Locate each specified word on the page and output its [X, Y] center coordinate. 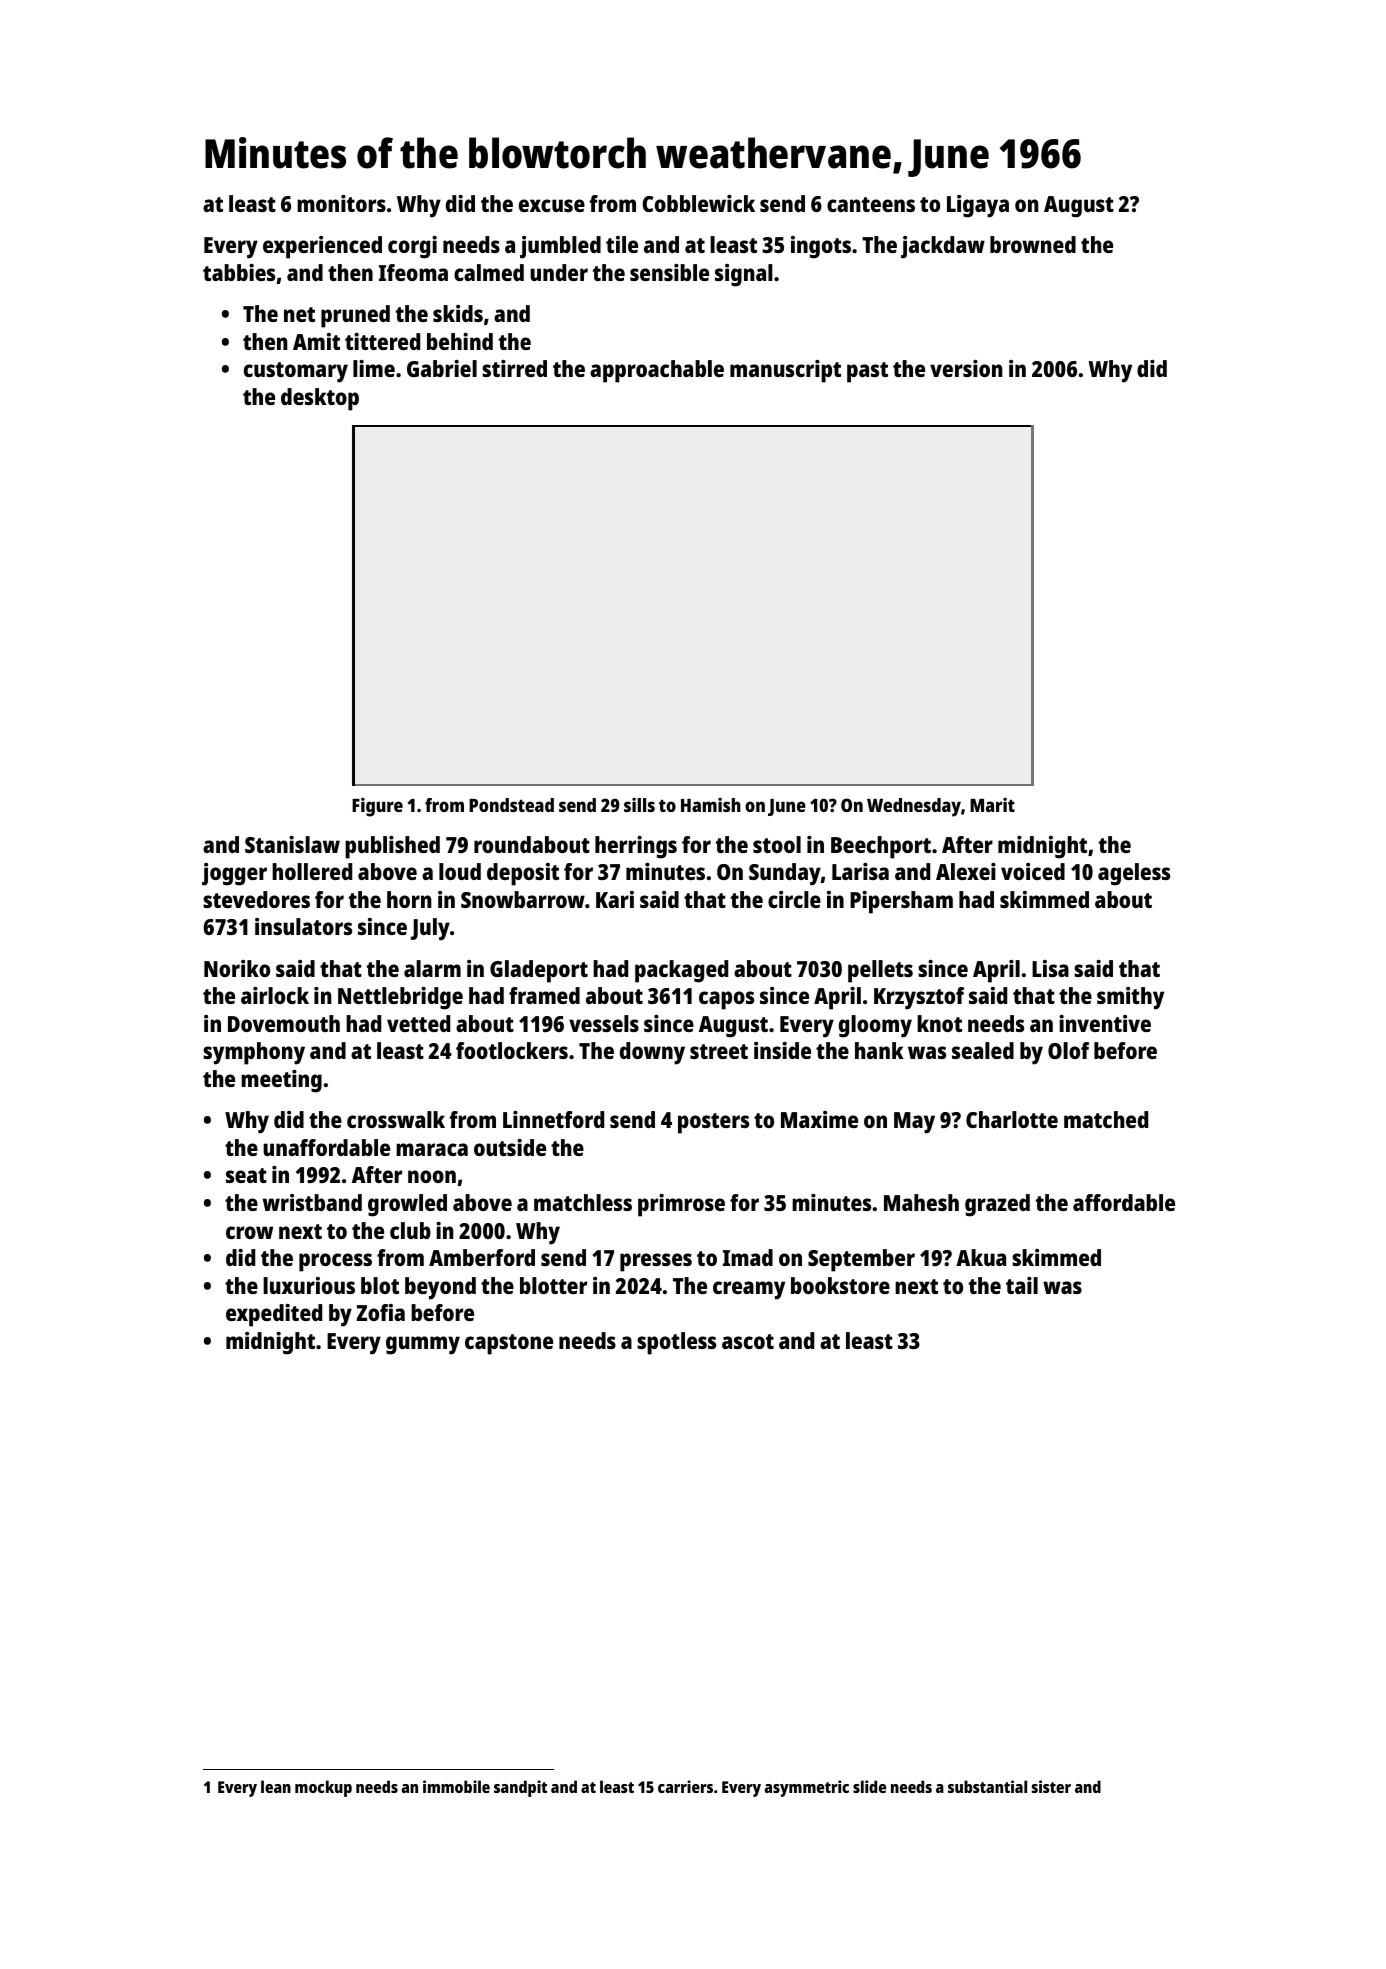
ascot [748, 1341]
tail [1022, 1285]
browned [1033, 244]
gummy [423, 1345]
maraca [432, 1149]
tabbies [239, 272]
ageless [1134, 874]
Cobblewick [698, 203]
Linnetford [553, 1119]
